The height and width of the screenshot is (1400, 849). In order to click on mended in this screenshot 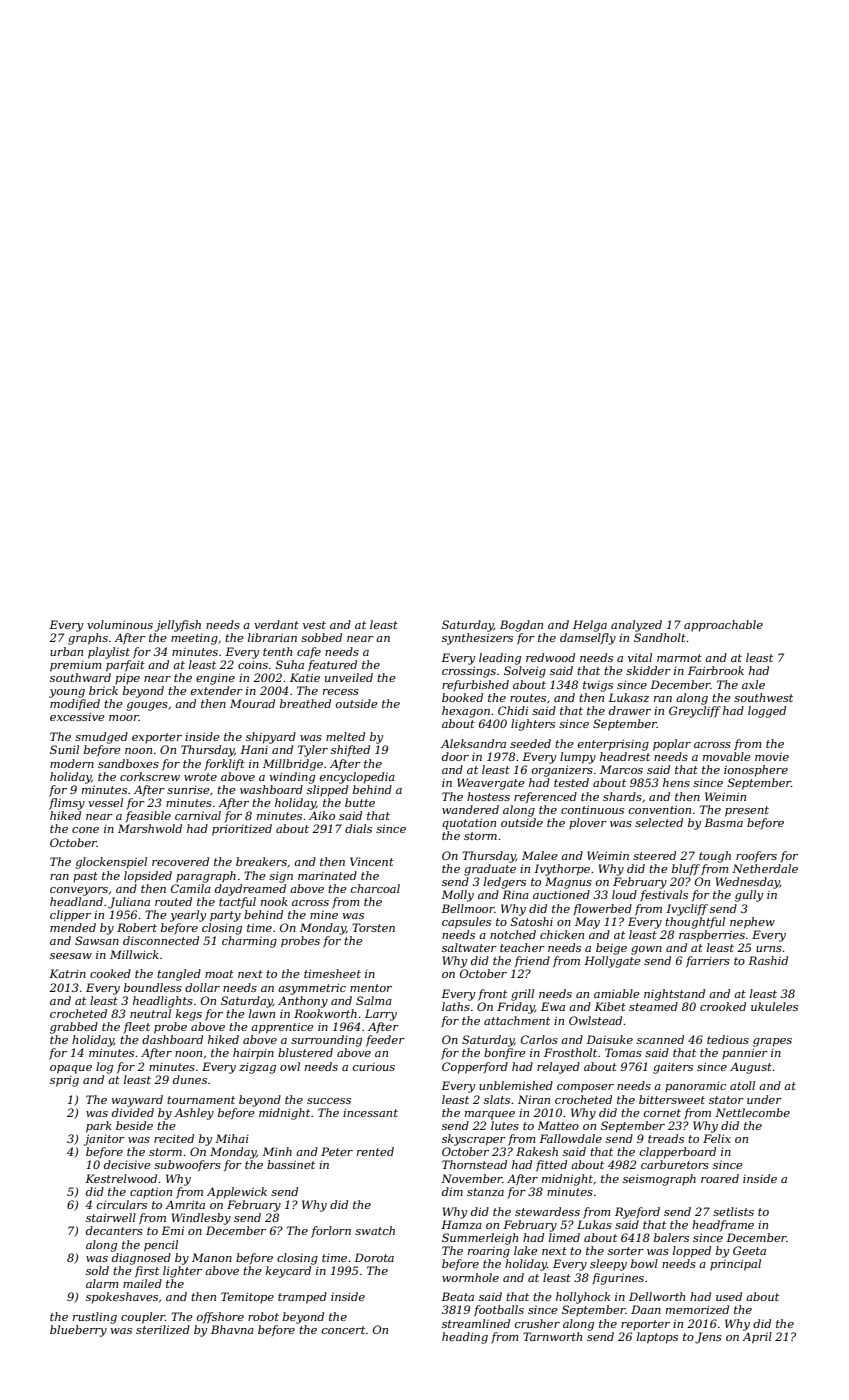, I will do `click(73, 927)`.
